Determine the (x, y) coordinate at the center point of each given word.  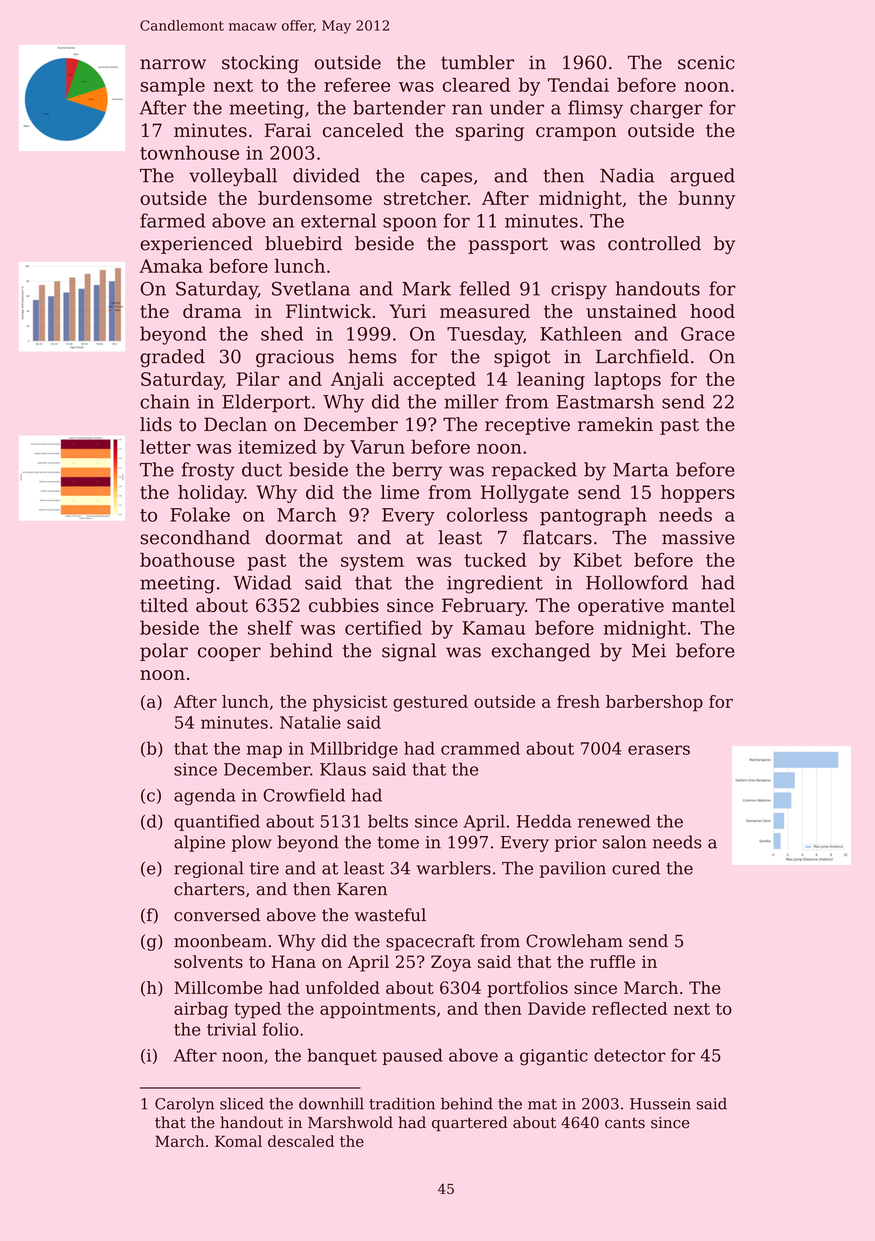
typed (257, 1010)
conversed (217, 915)
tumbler (477, 62)
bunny (706, 200)
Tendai (578, 84)
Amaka (171, 265)
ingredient (495, 584)
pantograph (593, 516)
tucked (495, 559)
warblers (454, 868)
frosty (208, 471)
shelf (270, 627)
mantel (703, 605)
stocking (260, 64)
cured (636, 868)
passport (508, 245)
